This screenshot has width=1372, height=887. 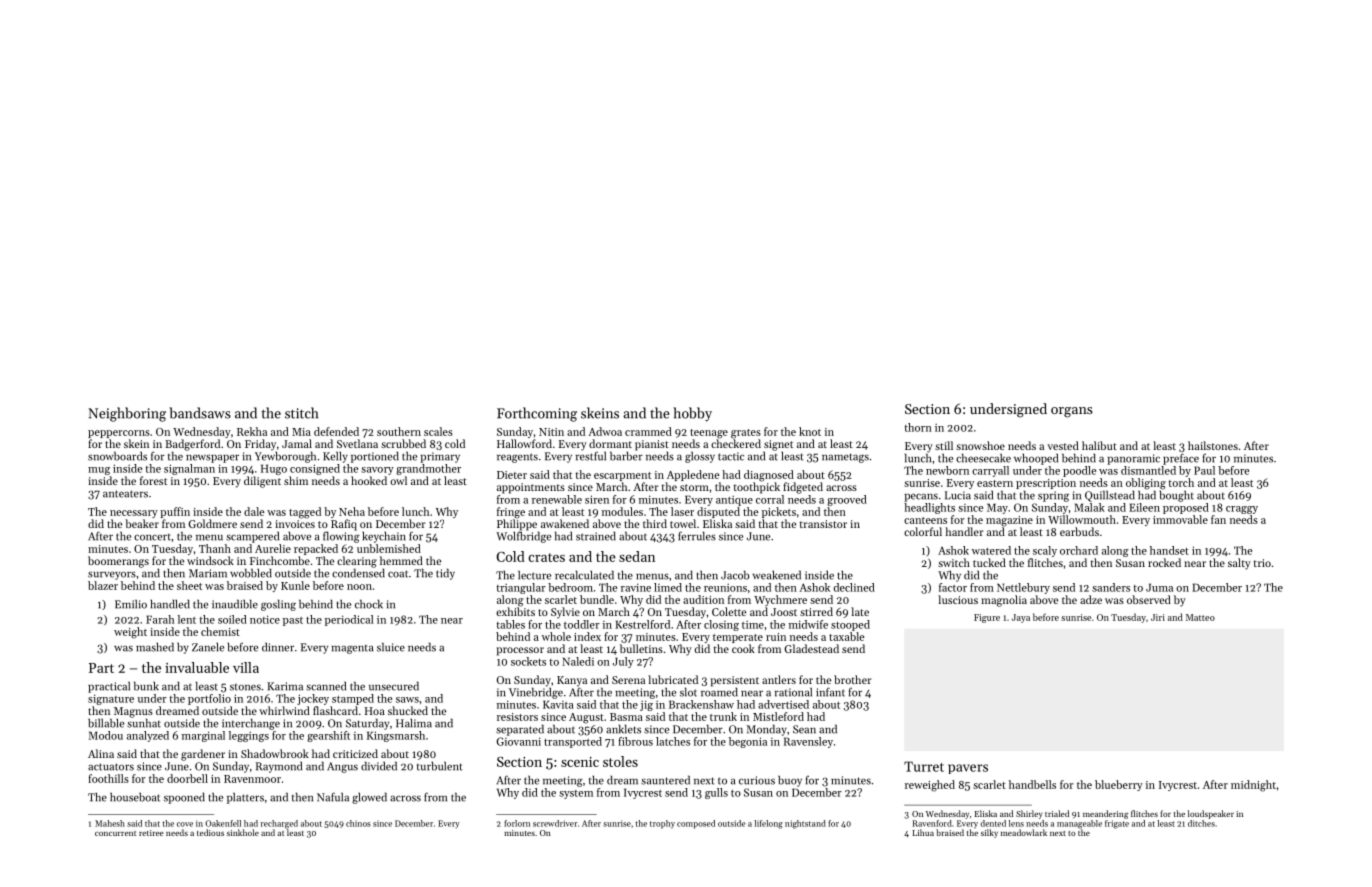 What do you see at coordinates (748, 742) in the screenshot?
I see `begonia` at bounding box center [748, 742].
